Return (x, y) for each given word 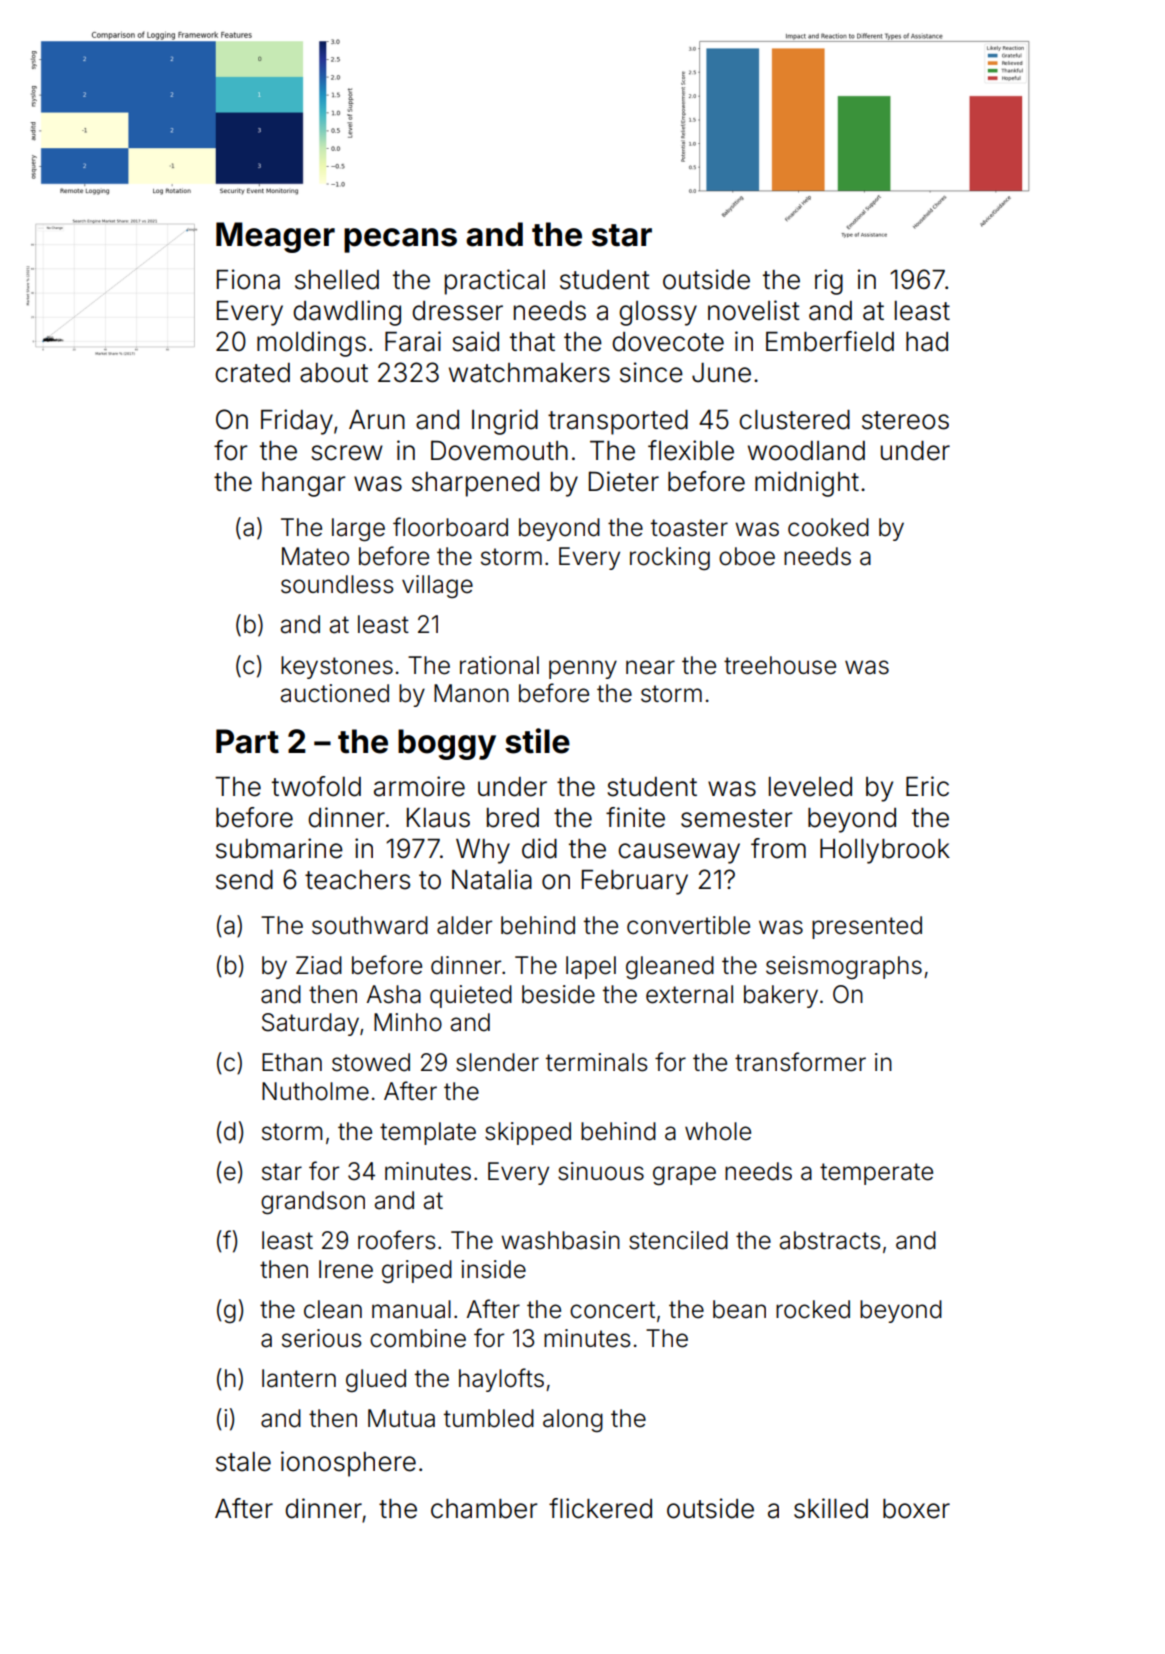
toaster (689, 528)
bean (739, 1309)
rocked (813, 1309)
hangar (304, 484)
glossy (658, 313)
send (244, 880)
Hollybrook (885, 851)
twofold (316, 786)
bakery (781, 996)
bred (513, 818)
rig (829, 282)
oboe (747, 556)
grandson (313, 1202)
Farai (413, 341)
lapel (591, 967)
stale (243, 1462)
